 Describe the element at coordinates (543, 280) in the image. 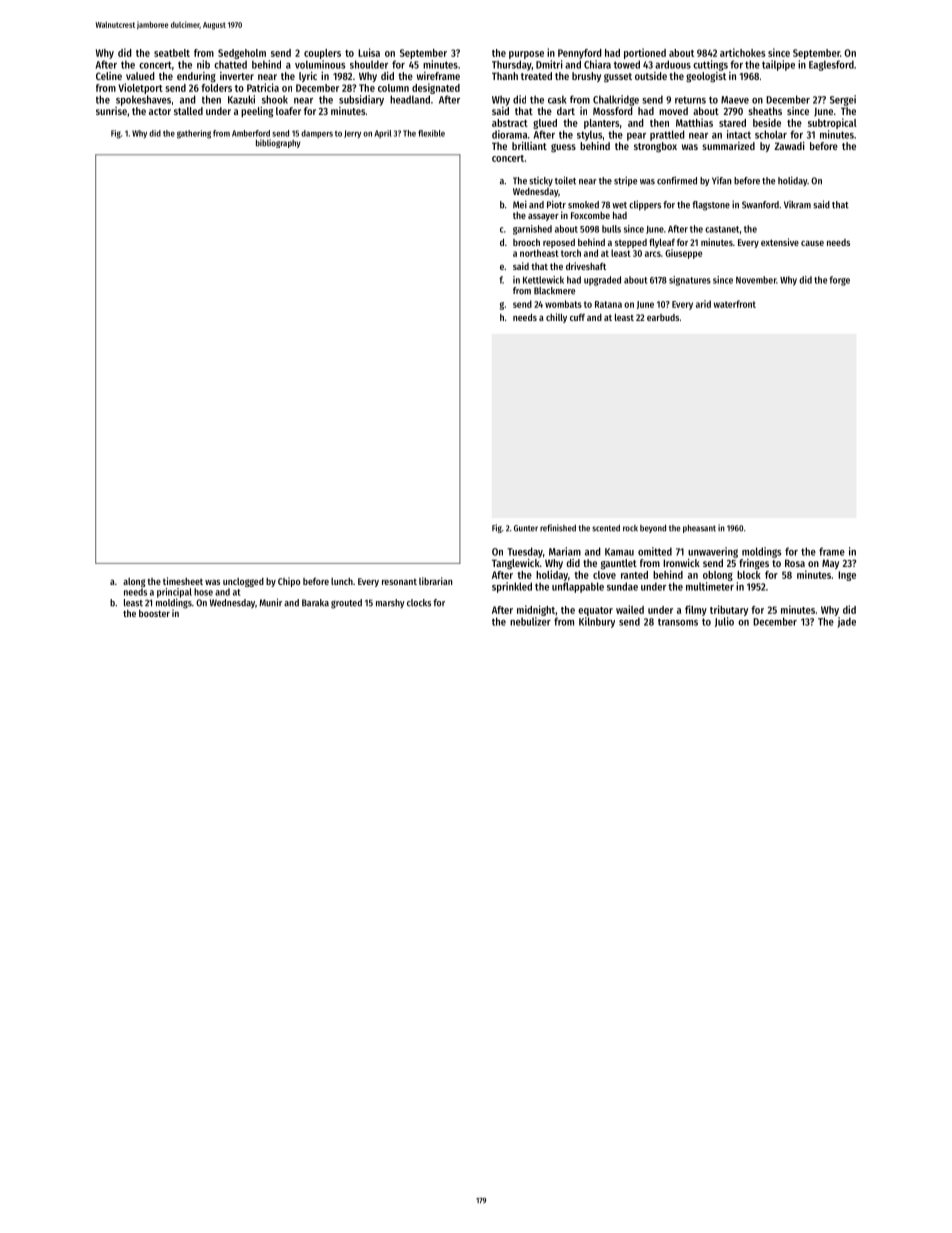

I see `Kettlewick` at that location.
